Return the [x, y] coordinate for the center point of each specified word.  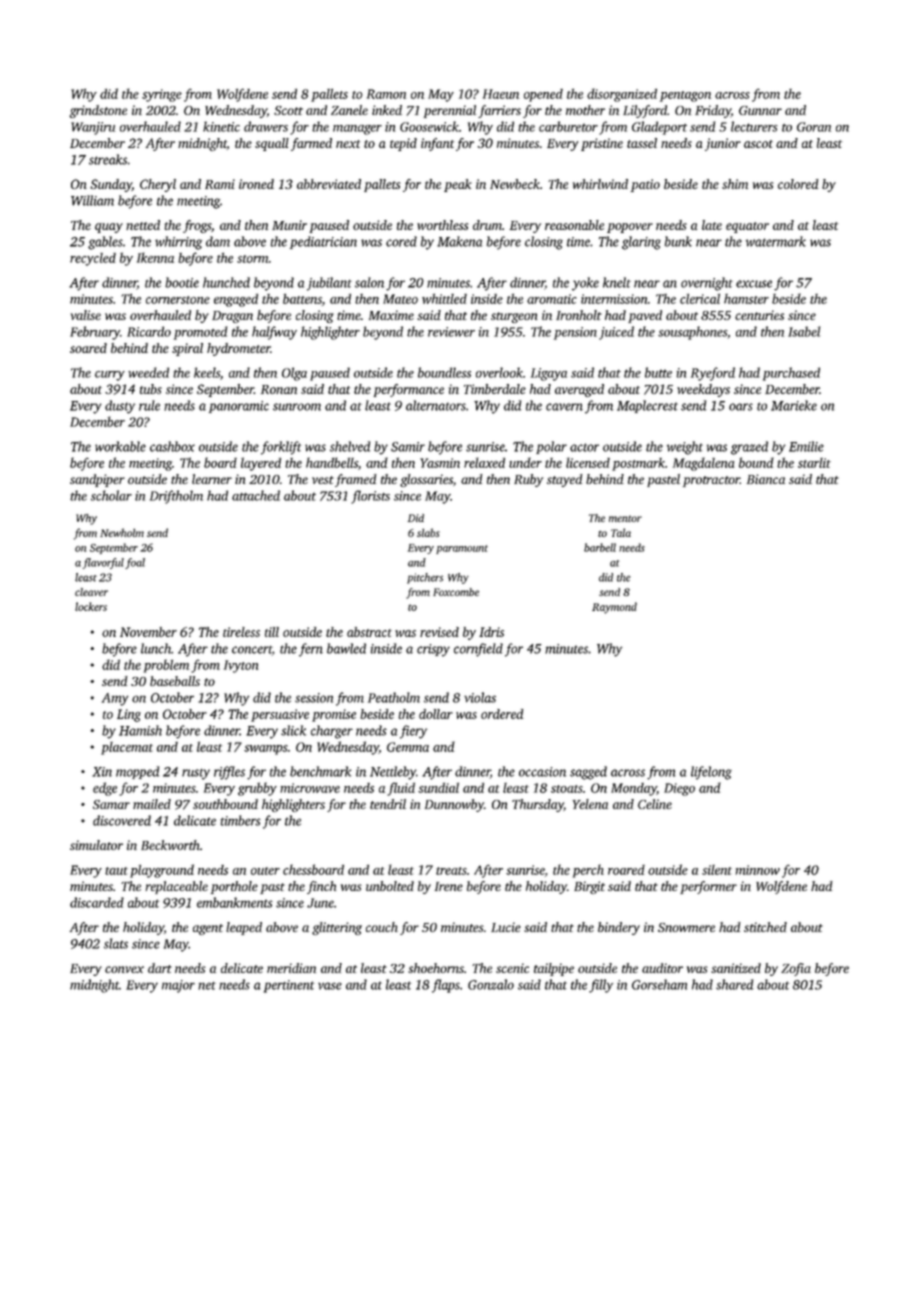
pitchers [425, 578]
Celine [655, 804]
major [178, 986]
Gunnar [760, 110]
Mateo [400, 299]
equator [747, 227]
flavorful [103, 563]
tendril [388, 804]
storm [252, 259]
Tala [621, 532]
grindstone [98, 111]
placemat [127, 748]
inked [387, 110]
